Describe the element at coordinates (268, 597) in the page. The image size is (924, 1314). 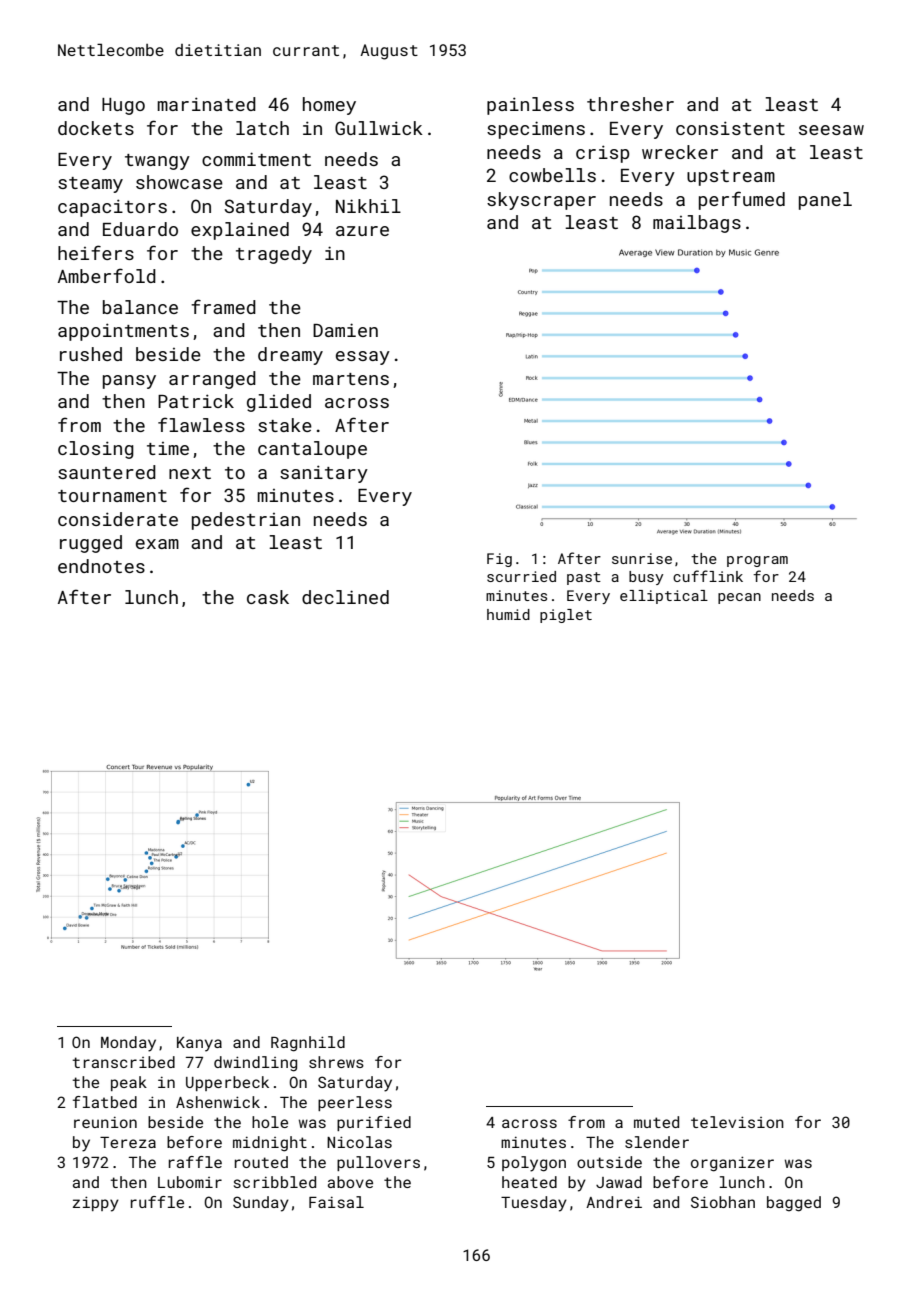
I see `cask` at that location.
